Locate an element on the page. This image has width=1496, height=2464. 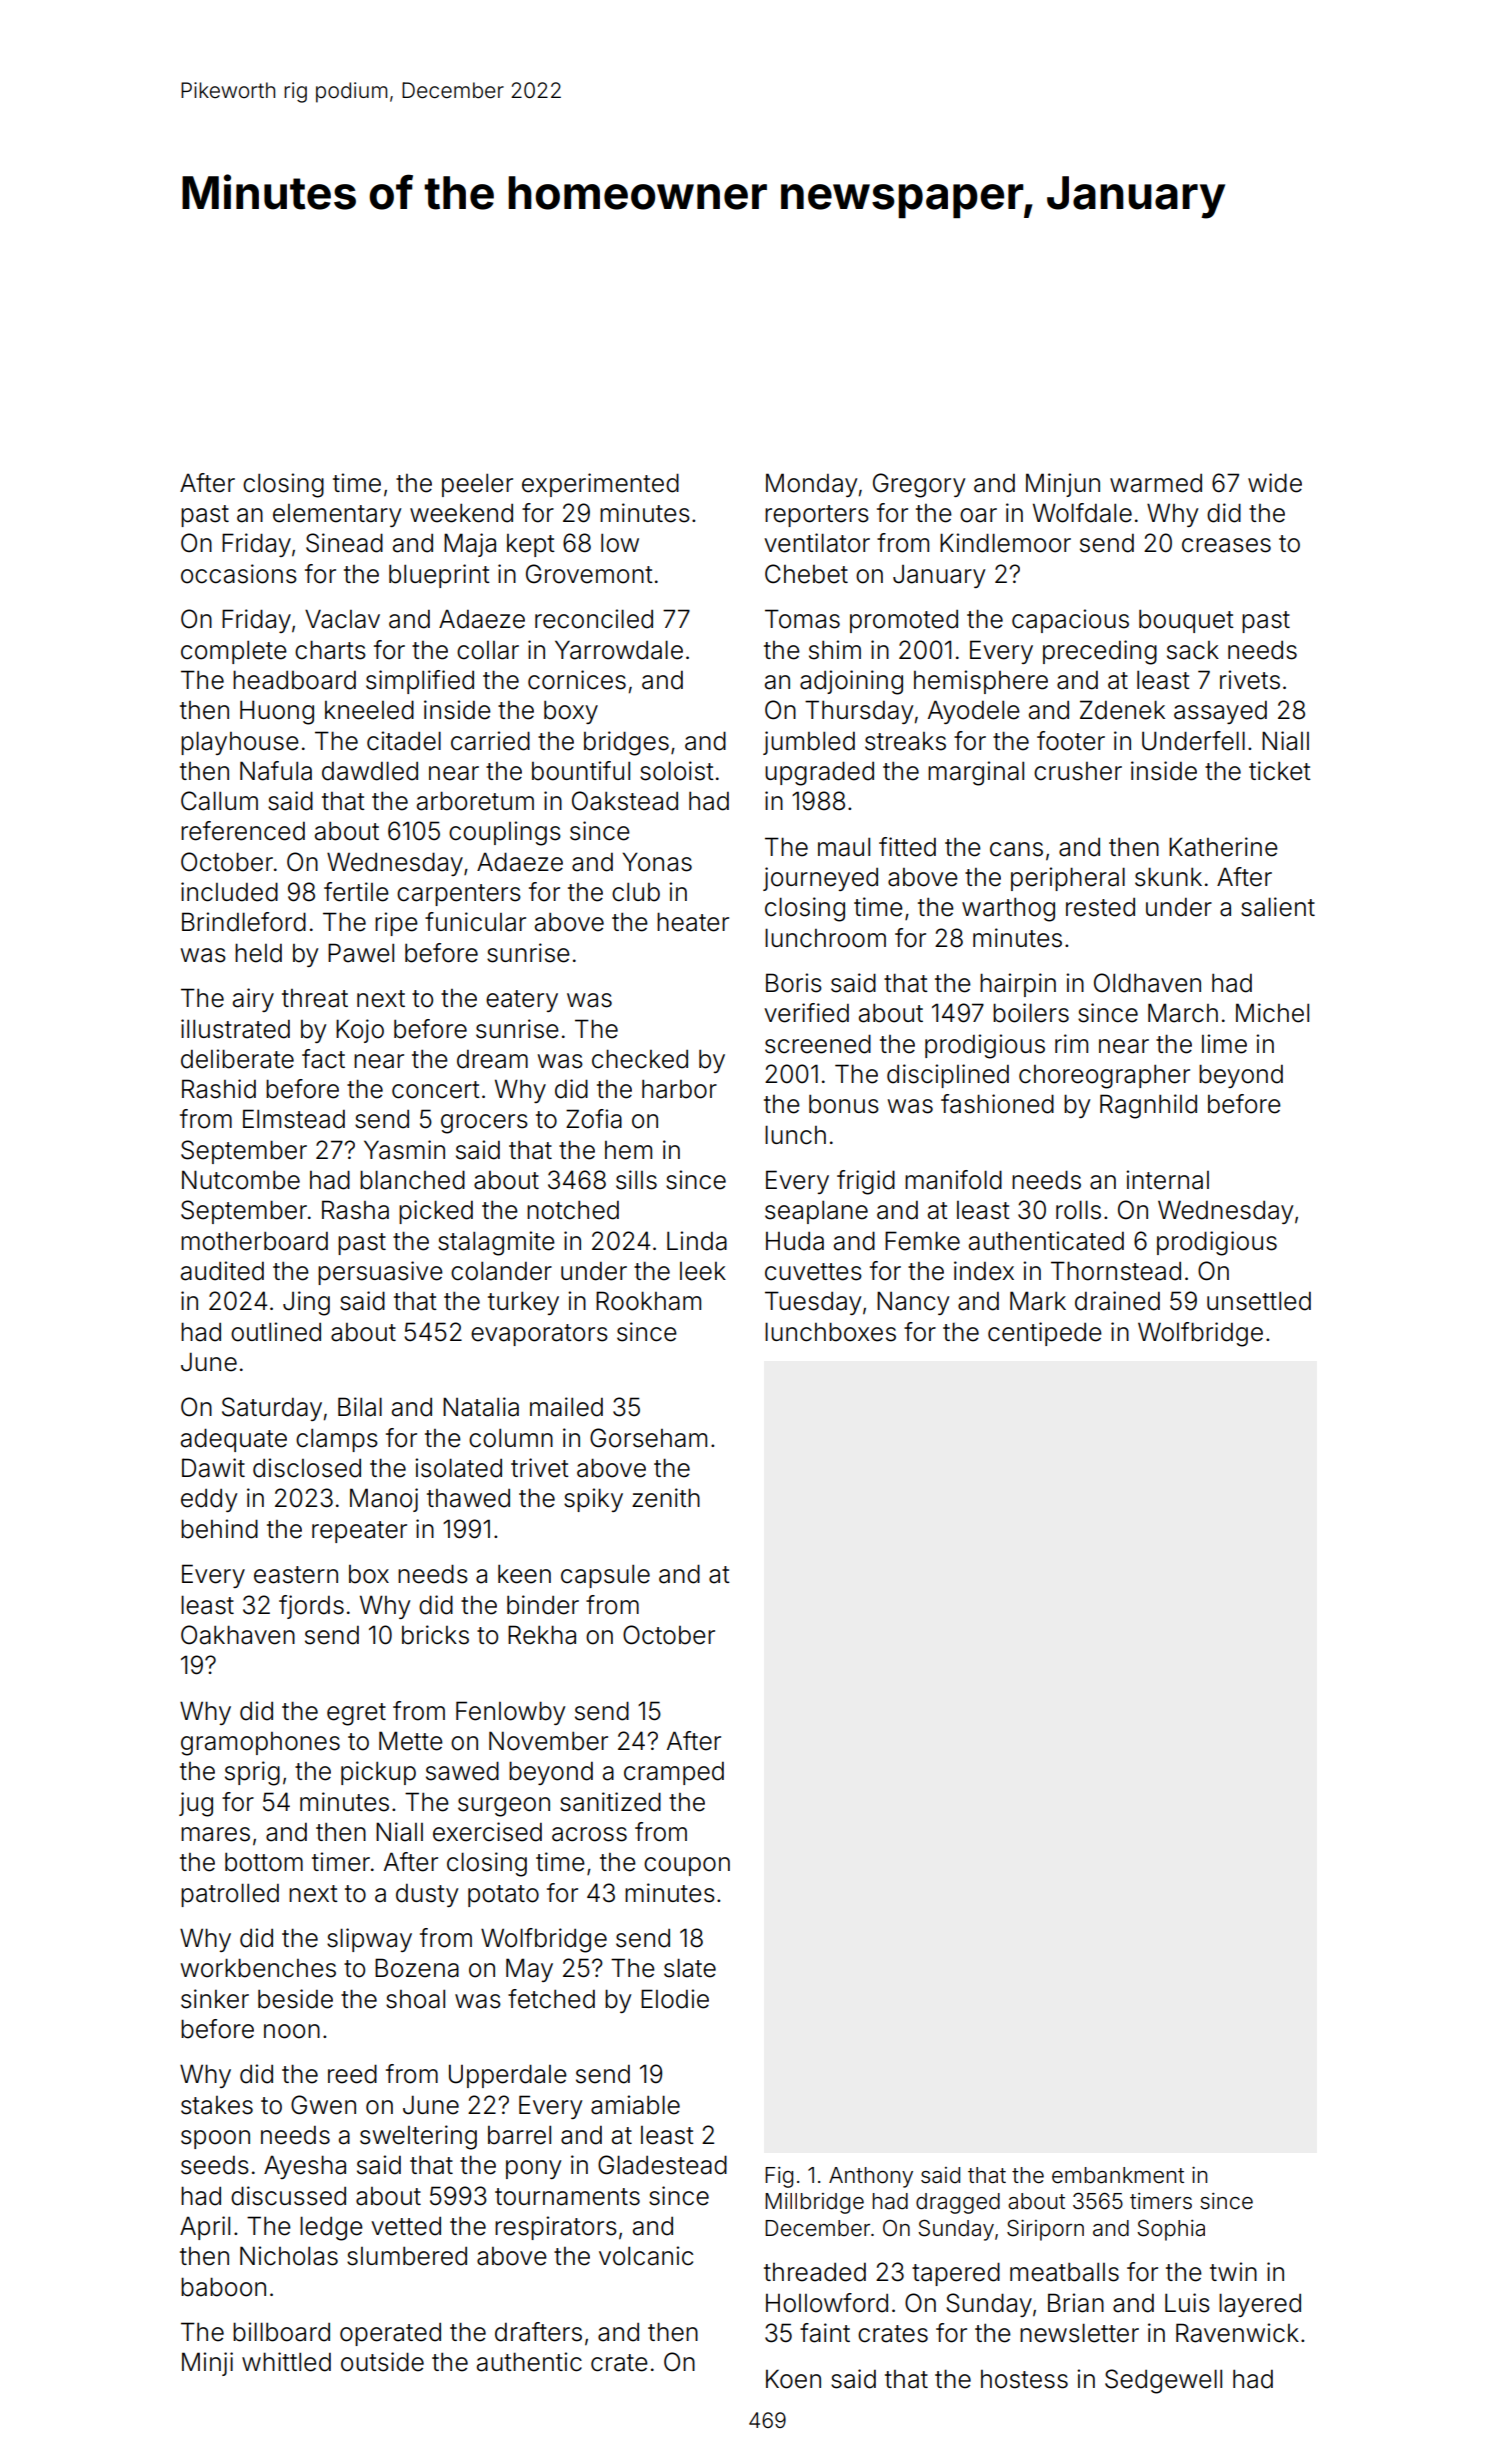
behind is located at coordinates (219, 1529).
